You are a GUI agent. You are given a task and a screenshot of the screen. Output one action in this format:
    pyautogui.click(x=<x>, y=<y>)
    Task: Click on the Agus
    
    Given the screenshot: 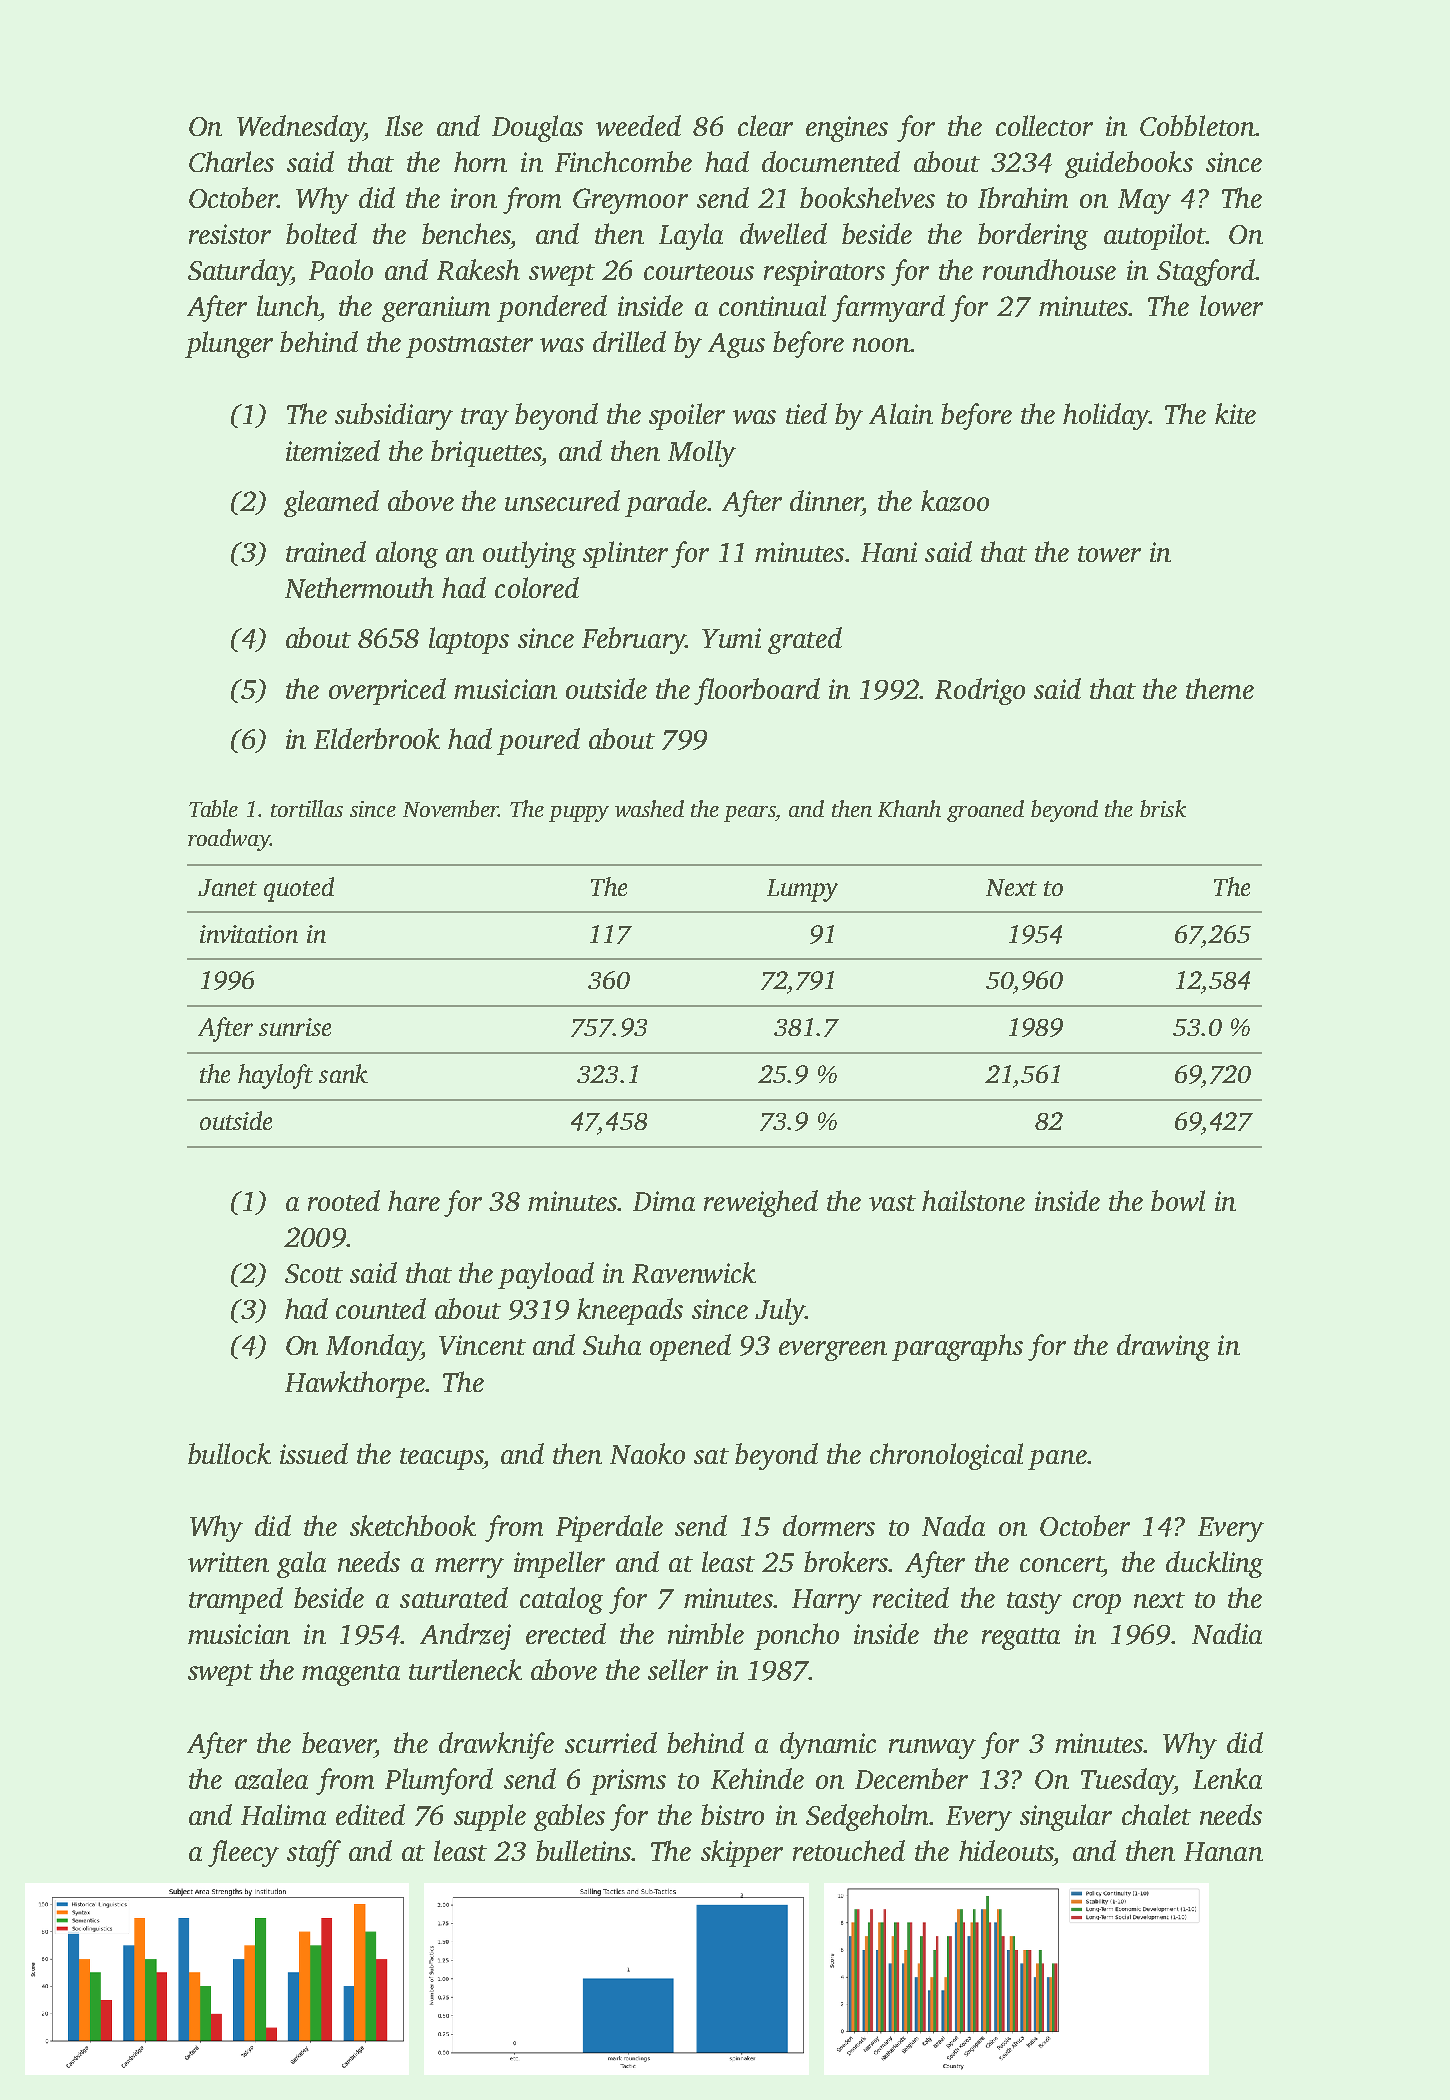 What is the action you would take?
    pyautogui.click(x=736, y=345)
